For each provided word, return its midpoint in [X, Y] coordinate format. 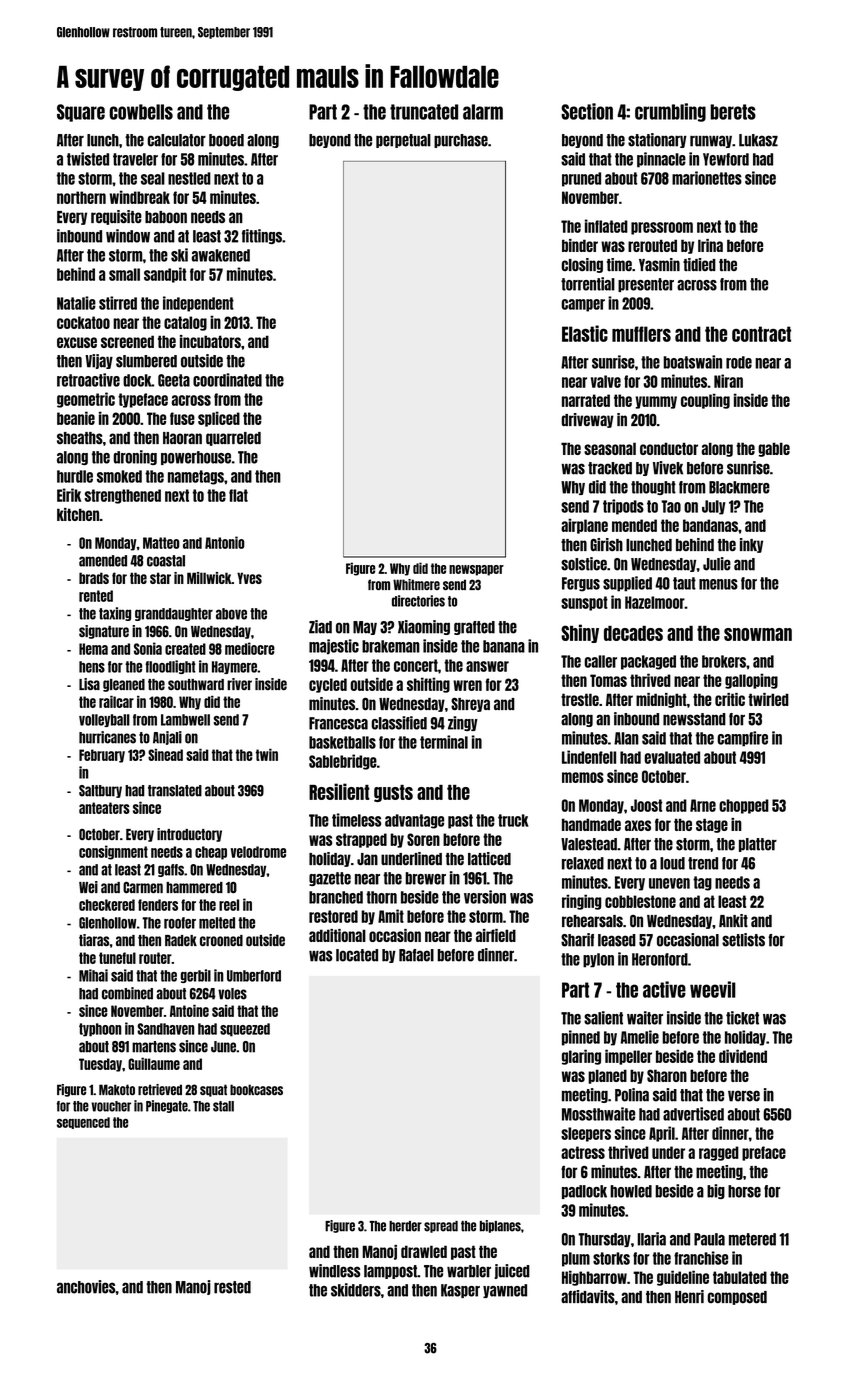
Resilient [339, 791]
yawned [505, 1291]
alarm [483, 112]
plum [576, 1259]
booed [226, 140]
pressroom [662, 228]
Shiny [580, 633]
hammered [194, 887]
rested [232, 1287]
